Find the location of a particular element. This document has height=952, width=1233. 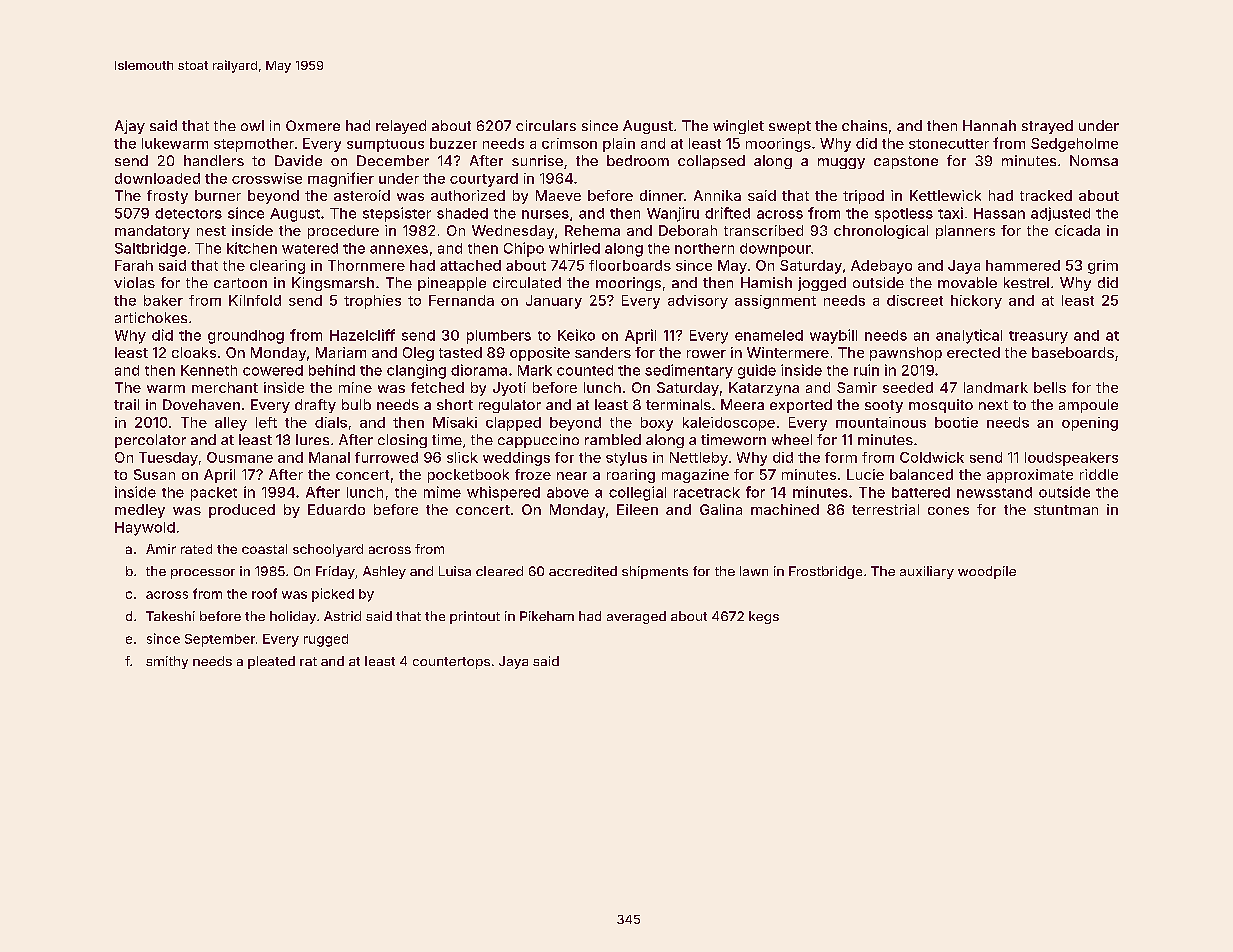

strayed is located at coordinates (1047, 127).
